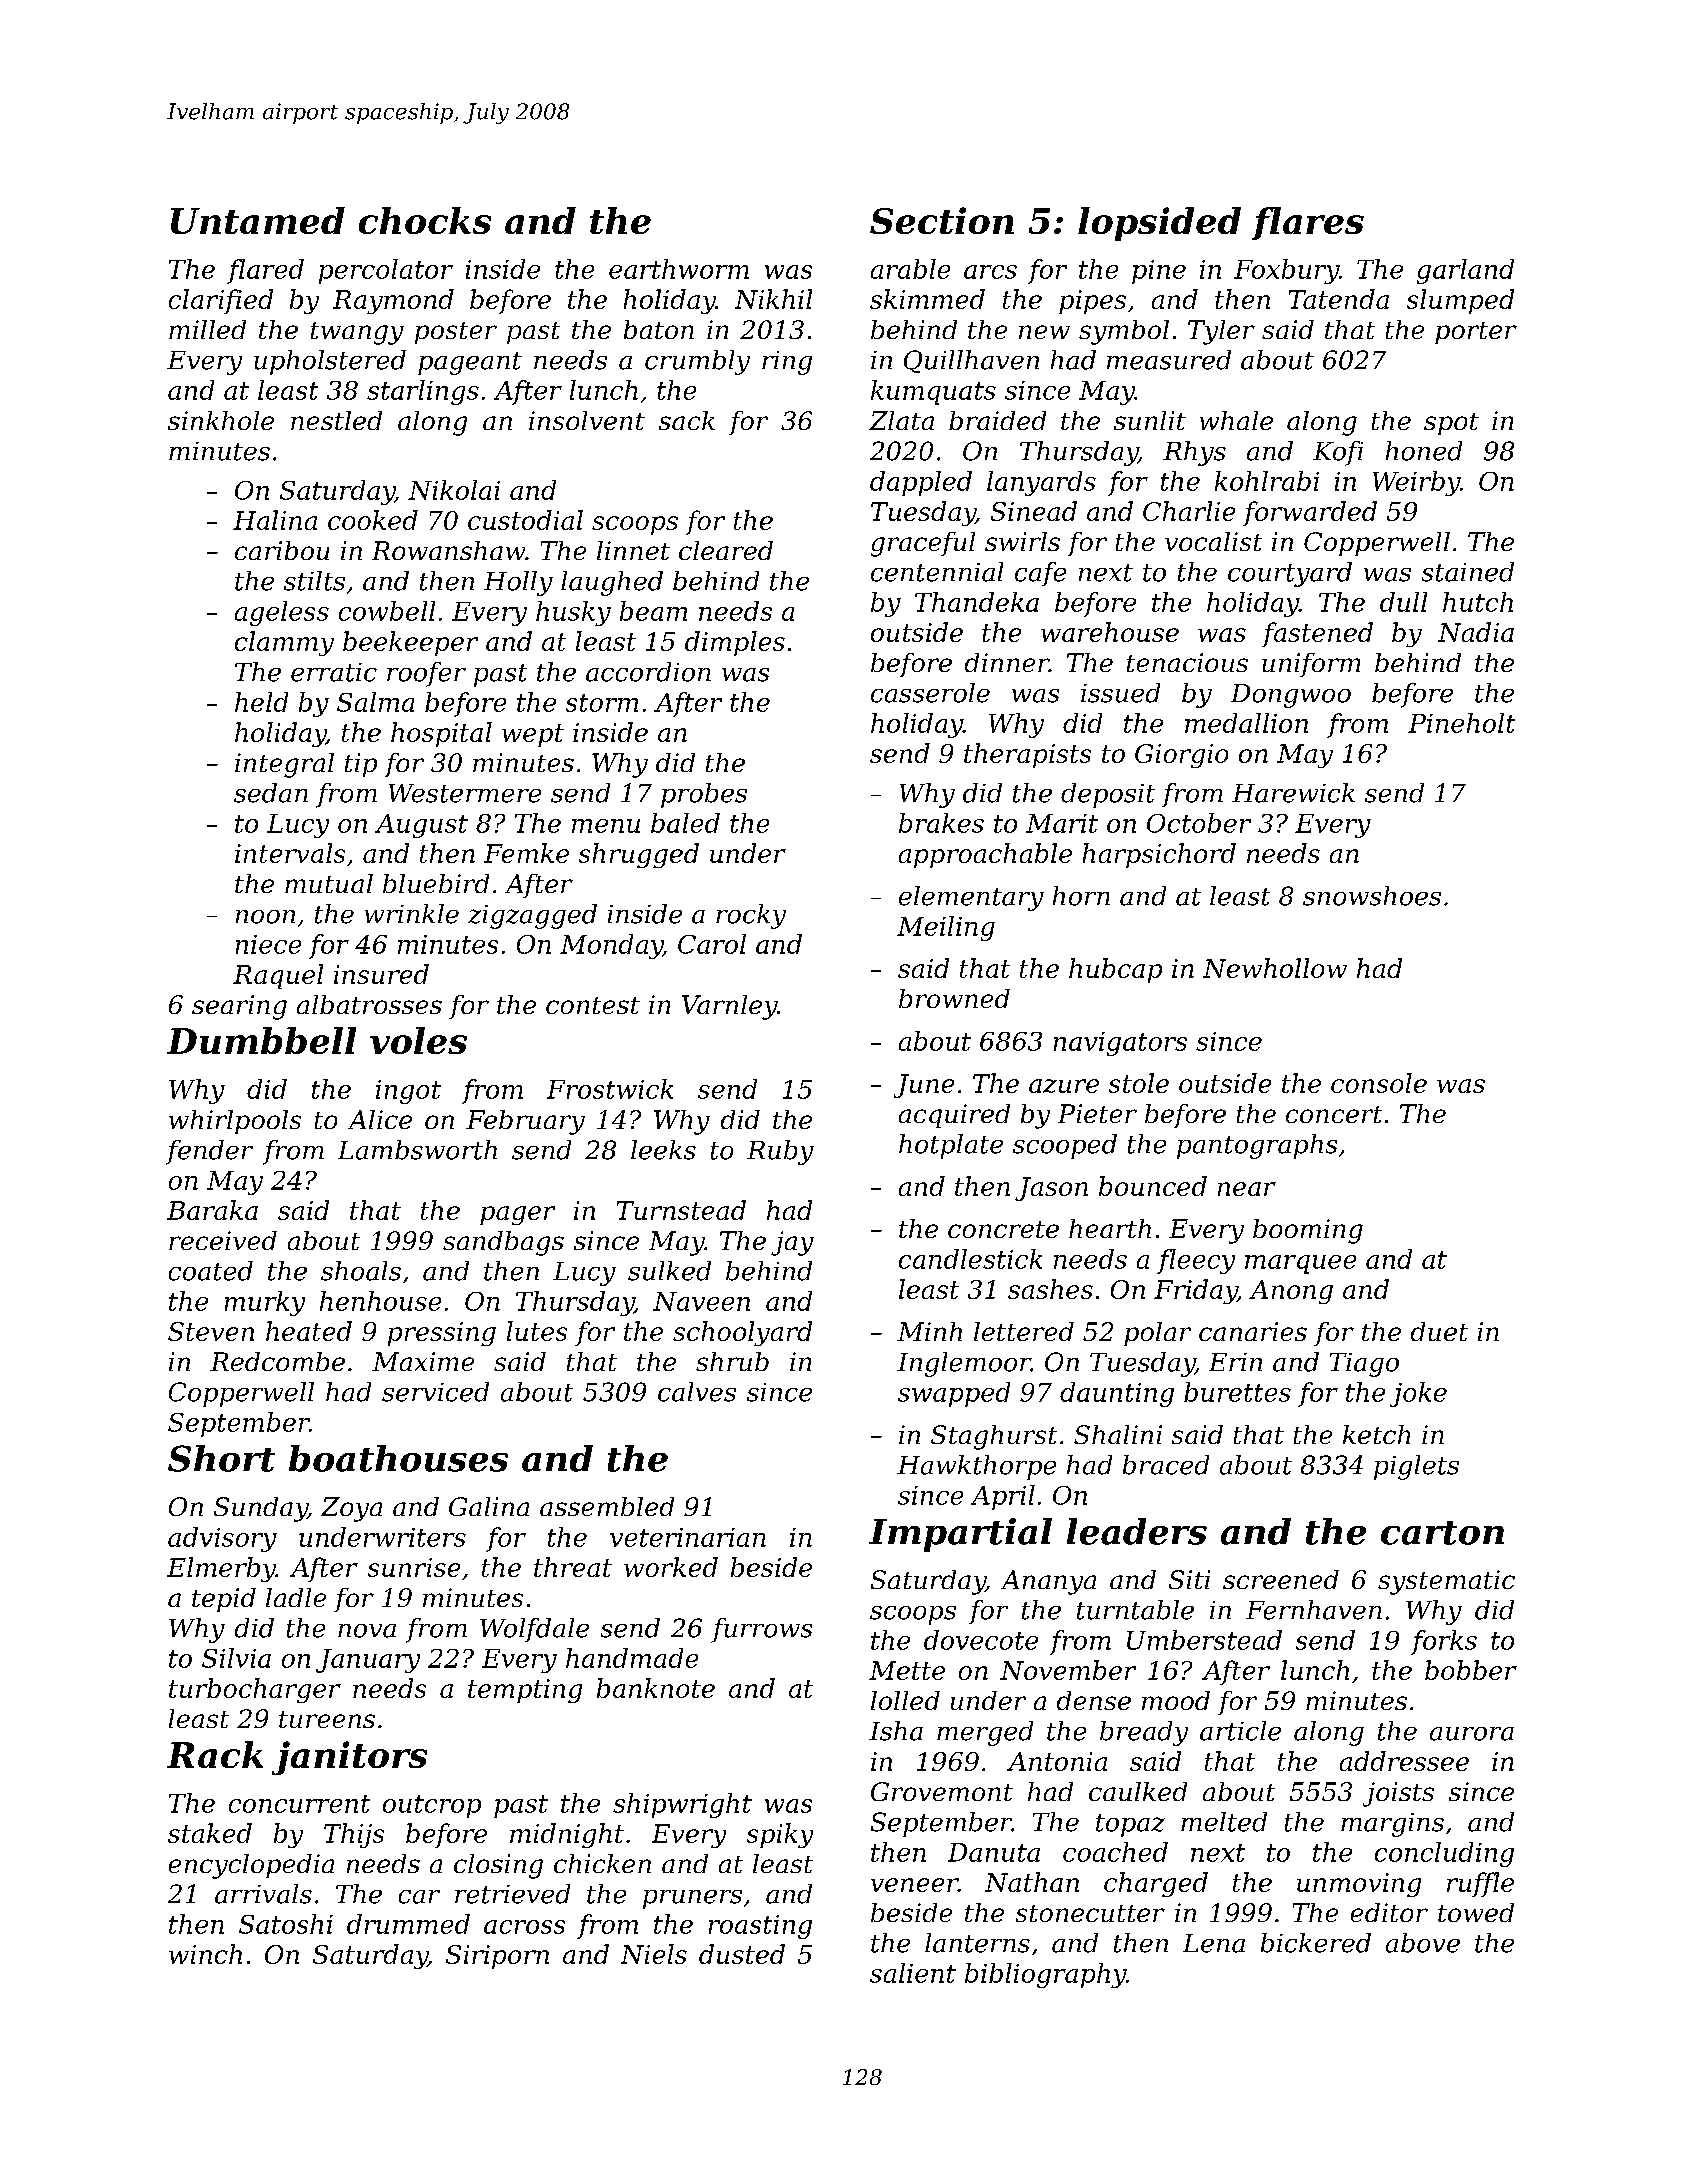  Describe the element at coordinates (942, 220) in the document. I see `Section` at that location.
